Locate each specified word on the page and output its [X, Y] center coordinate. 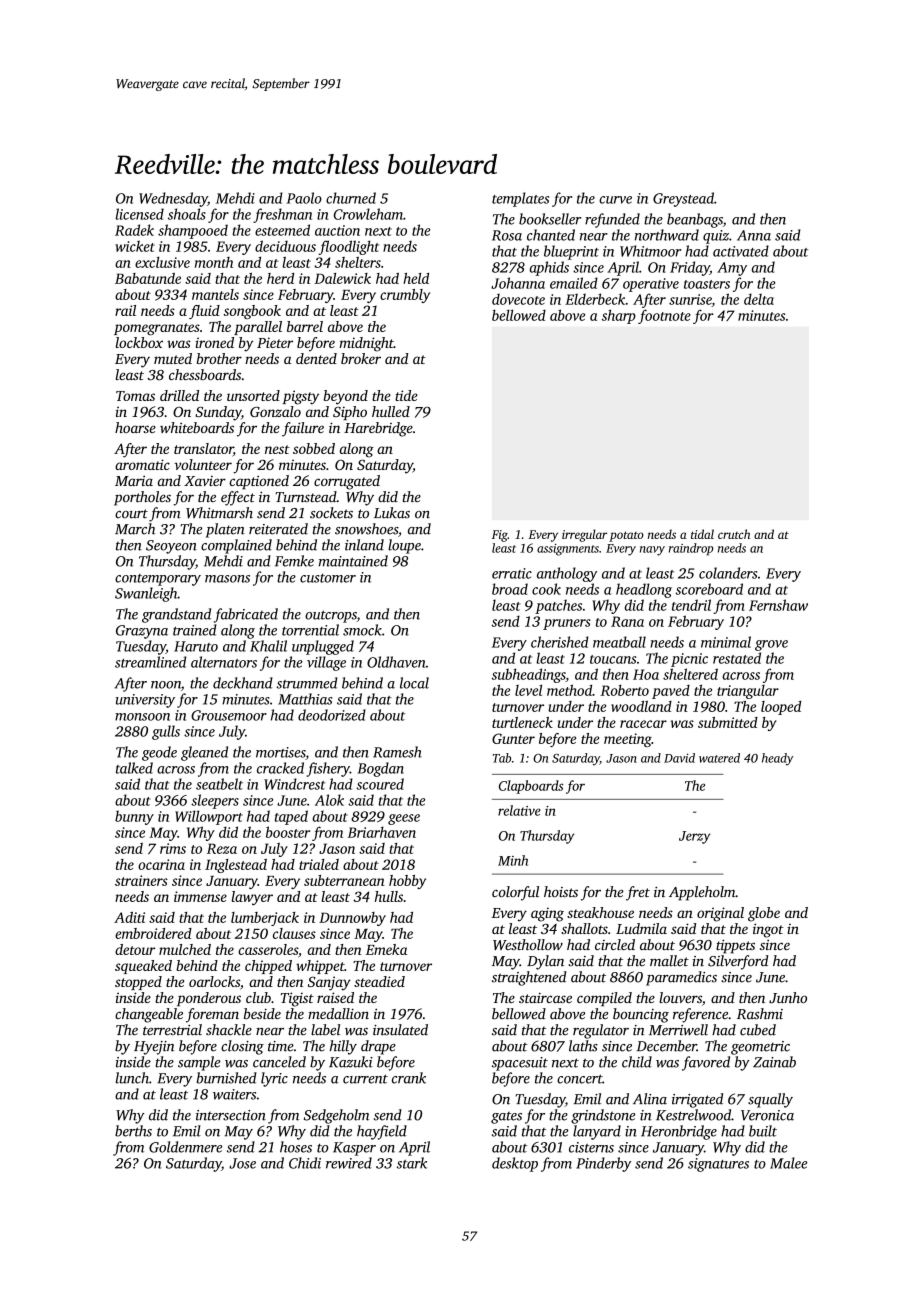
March [135, 529]
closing [242, 1047]
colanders [728, 573]
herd [280, 278]
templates [520, 199]
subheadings [529, 675]
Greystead [683, 199]
